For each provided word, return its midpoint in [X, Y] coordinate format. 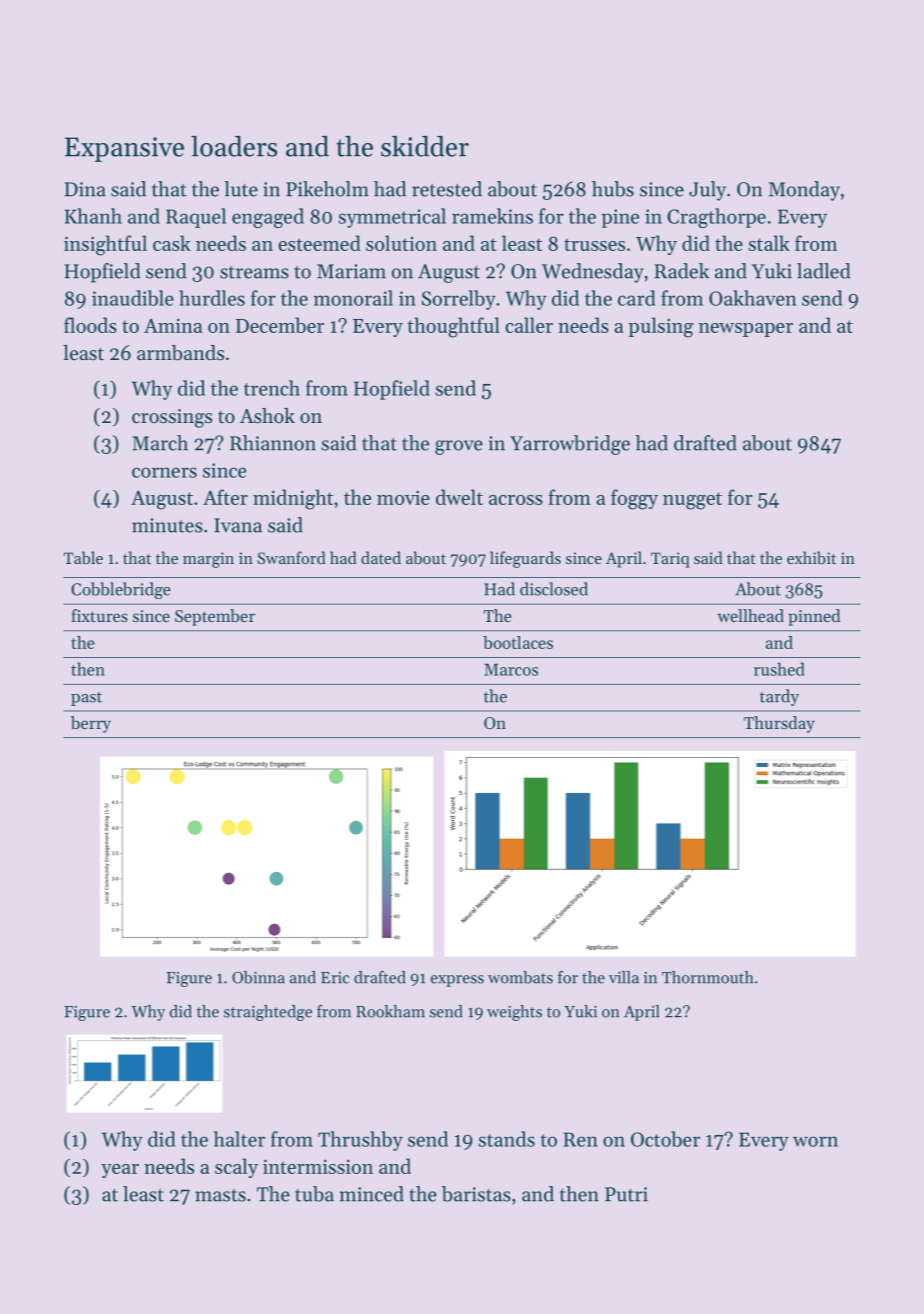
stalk [769, 243]
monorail [353, 298]
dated [381, 557]
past [86, 699]
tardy [779, 697]
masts [220, 1195]
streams [254, 272]
